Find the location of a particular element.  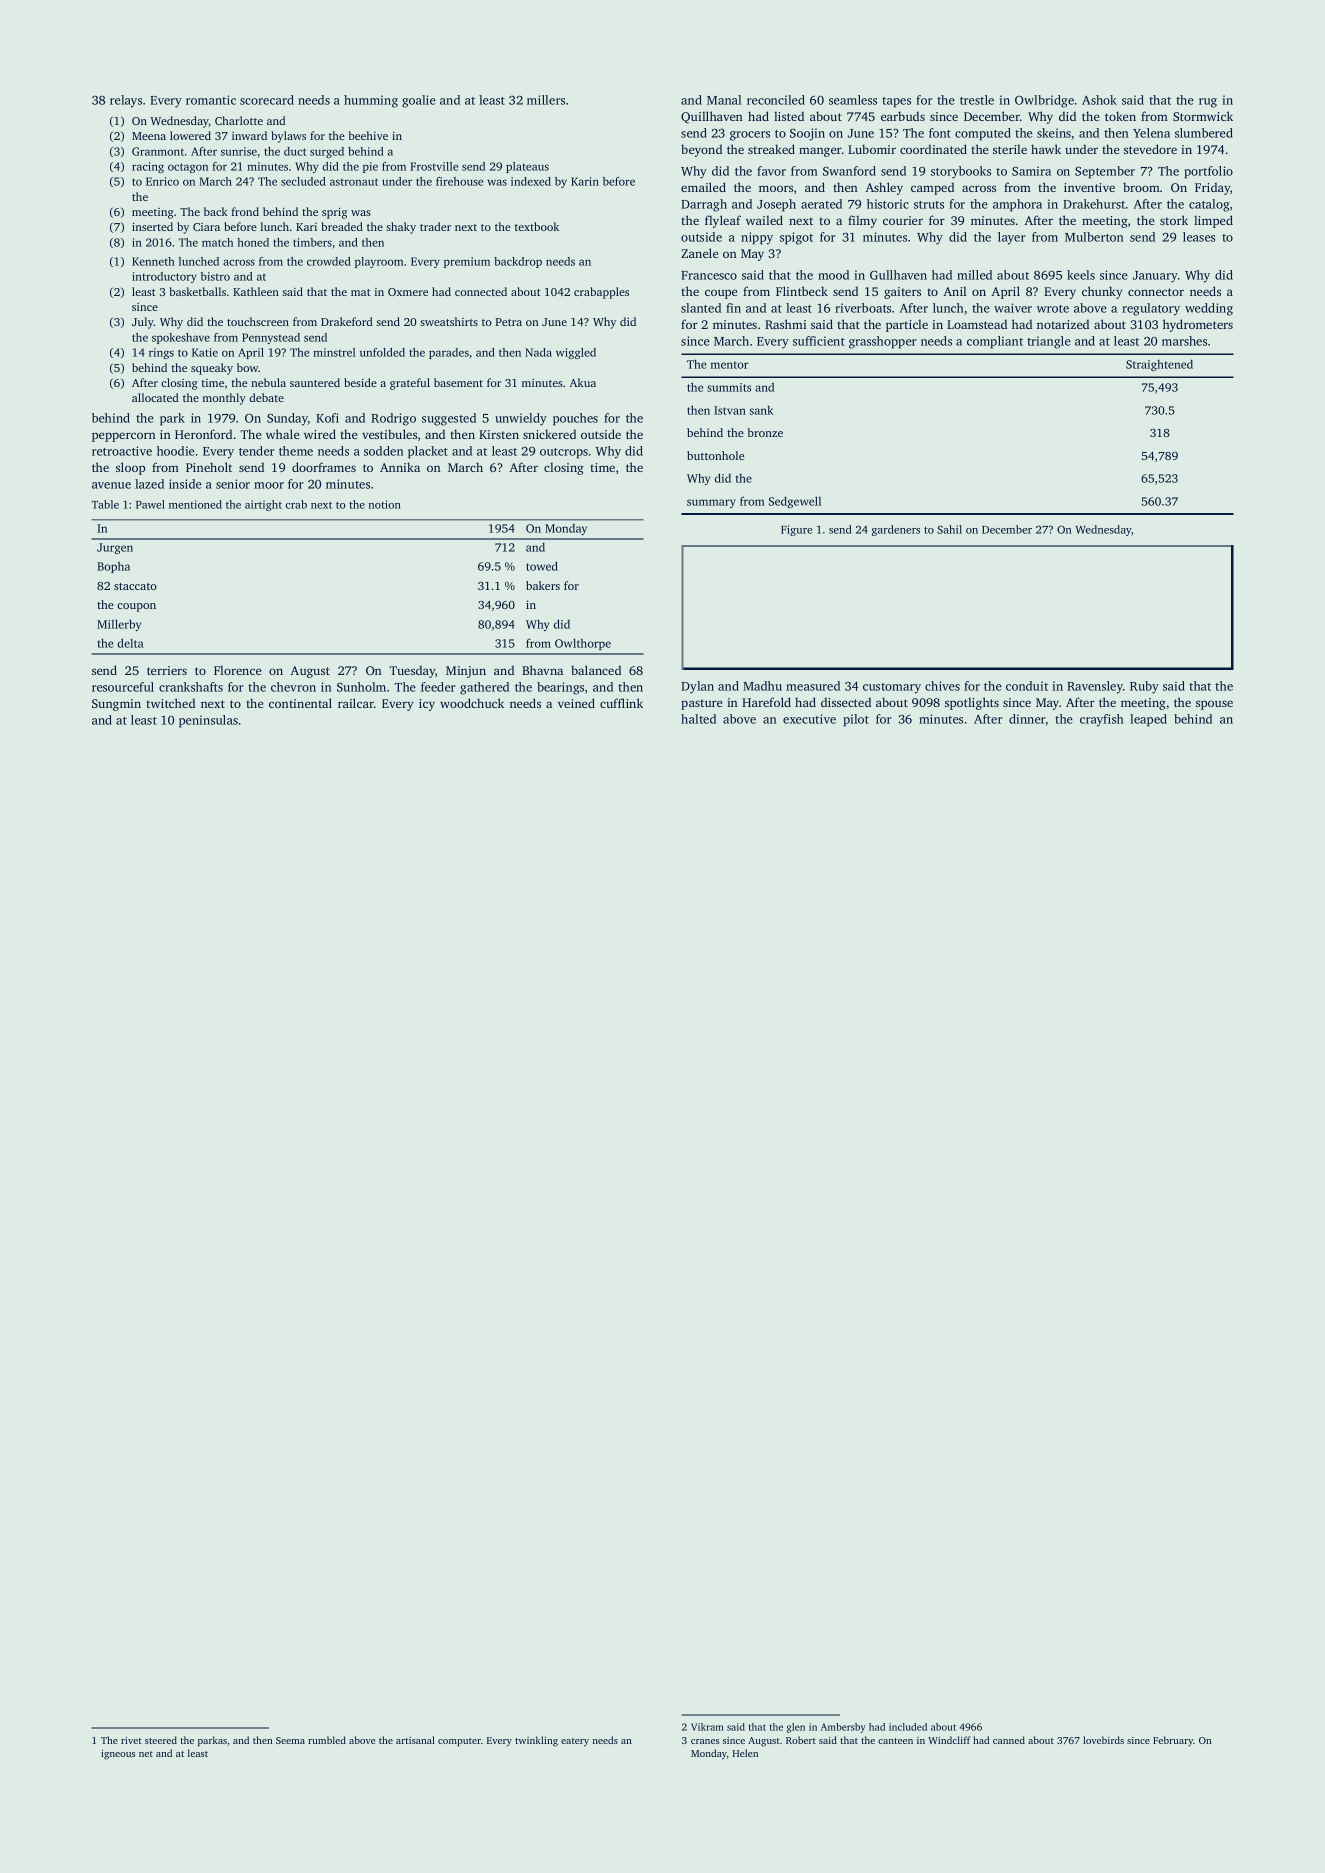

rivet is located at coordinates (131, 1740).
